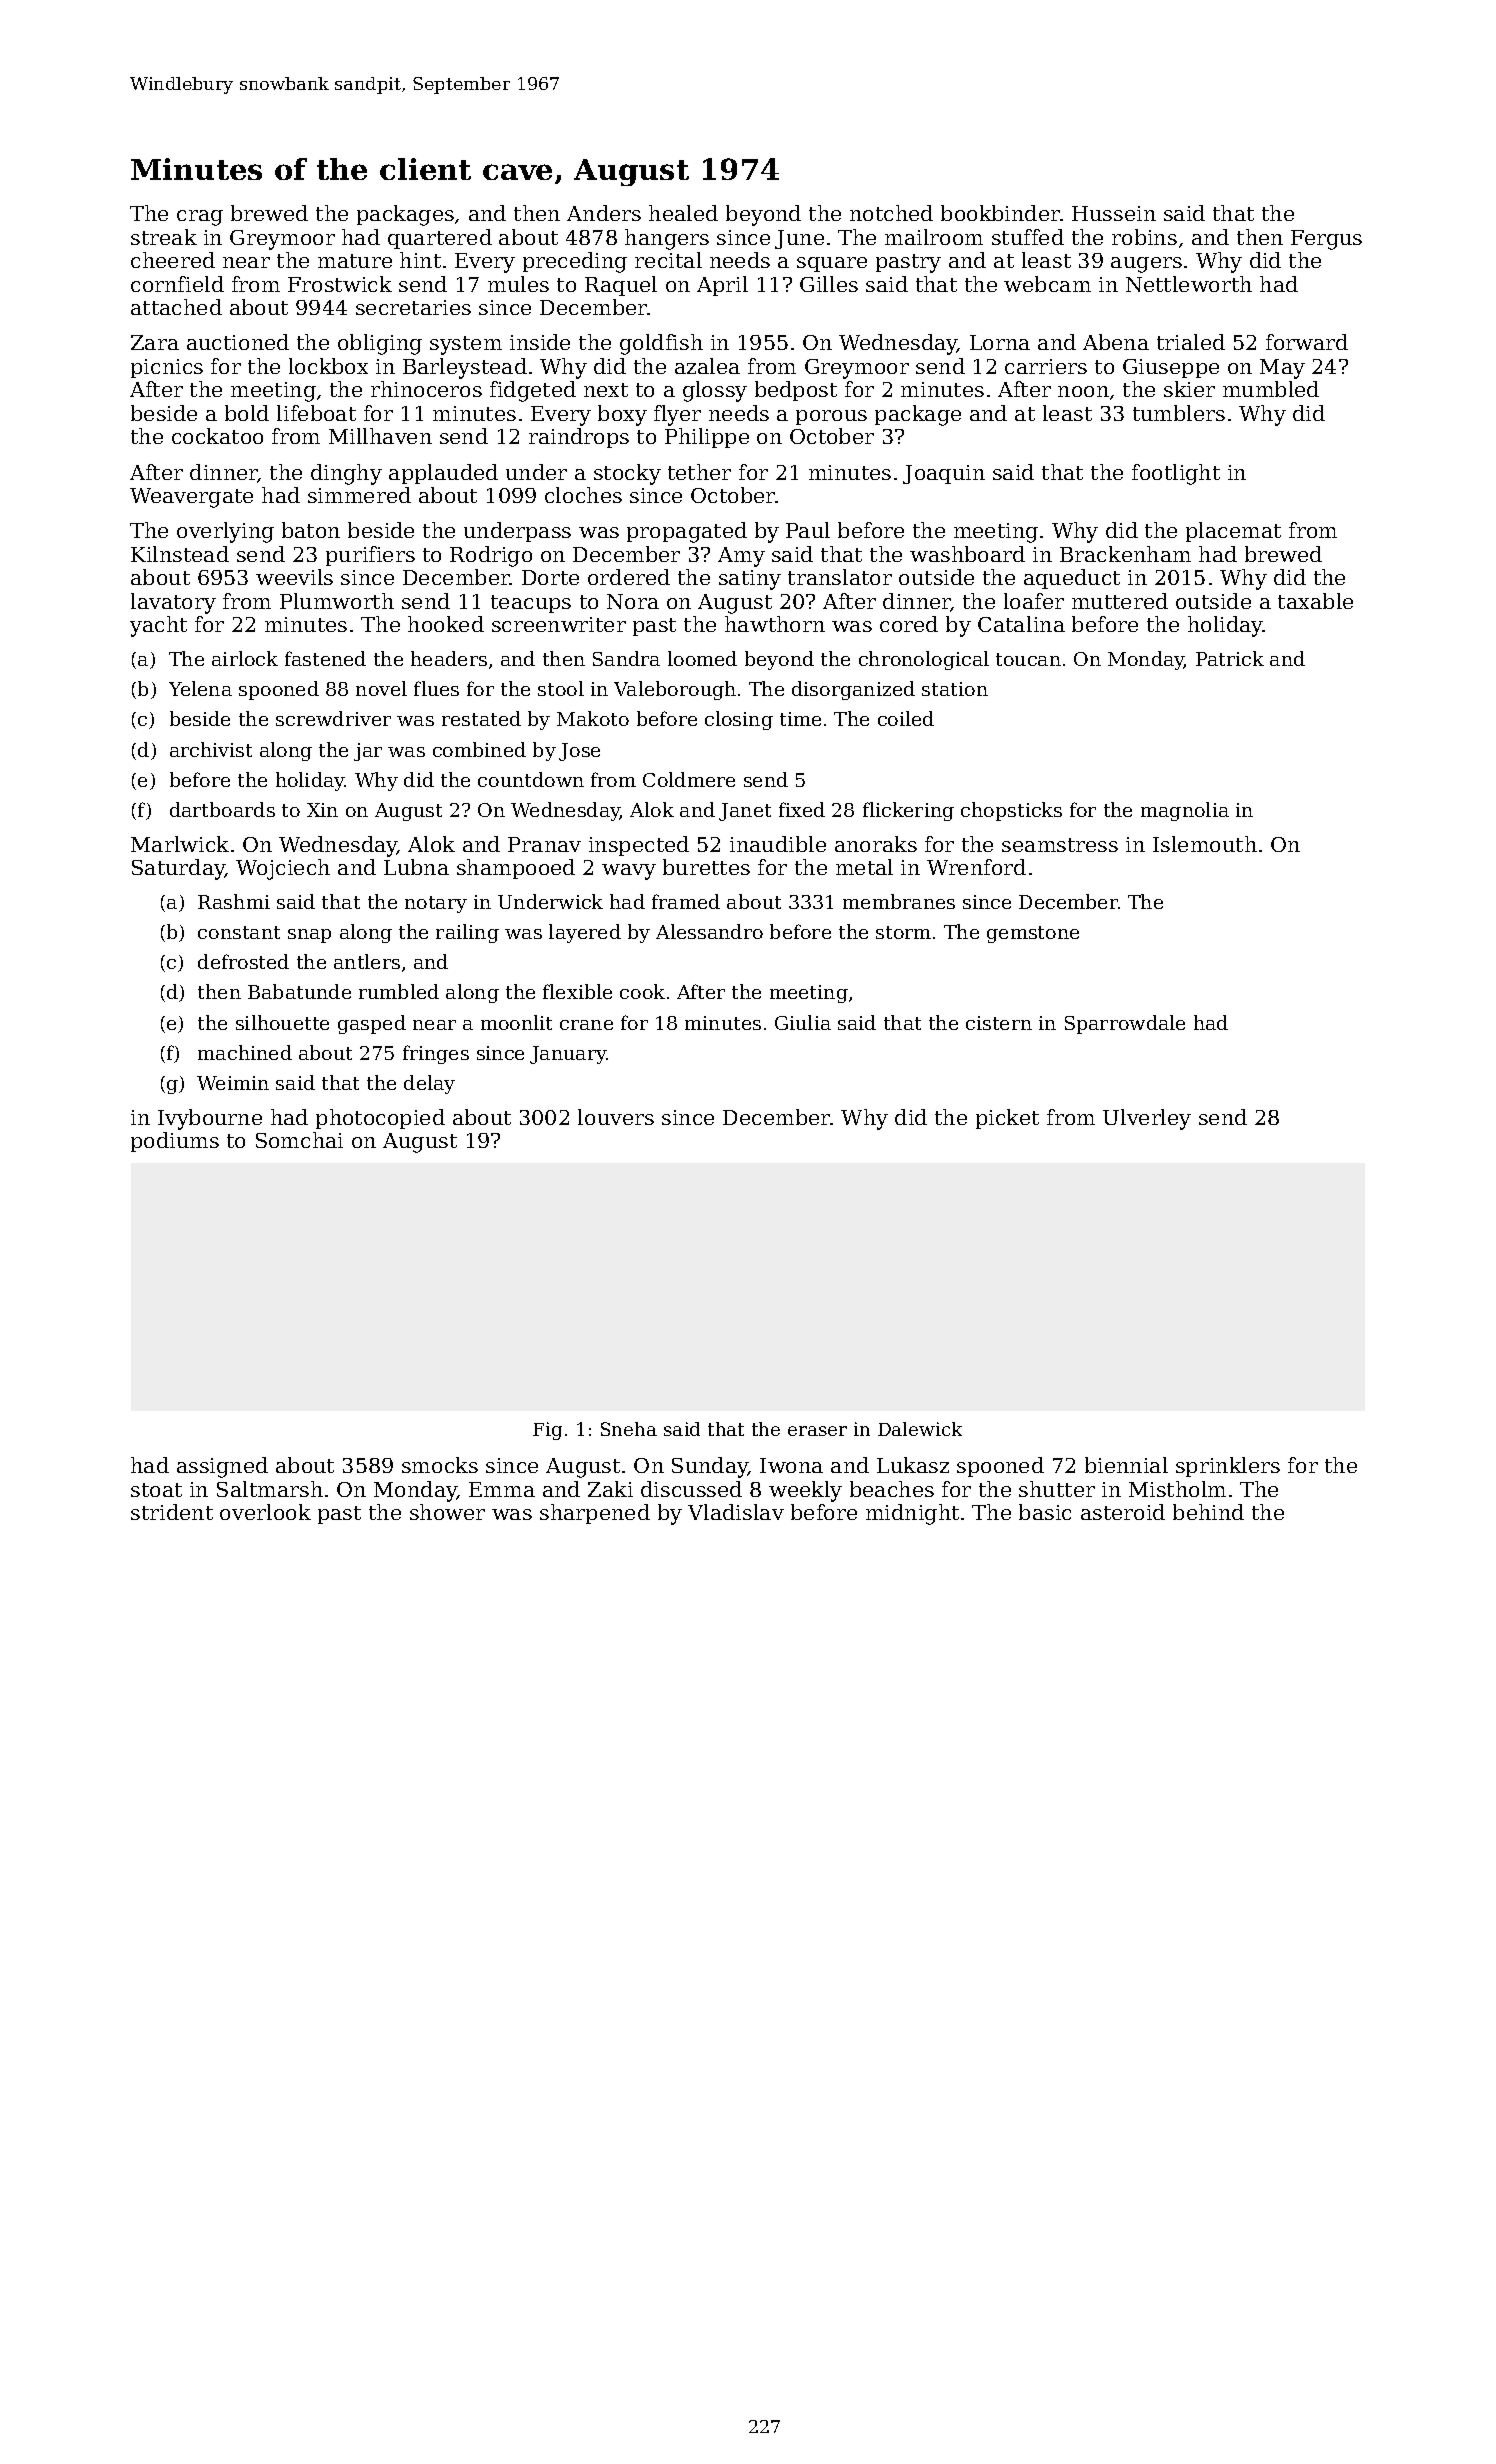 The image size is (1496, 2464). I want to click on eraser, so click(817, 1431).
